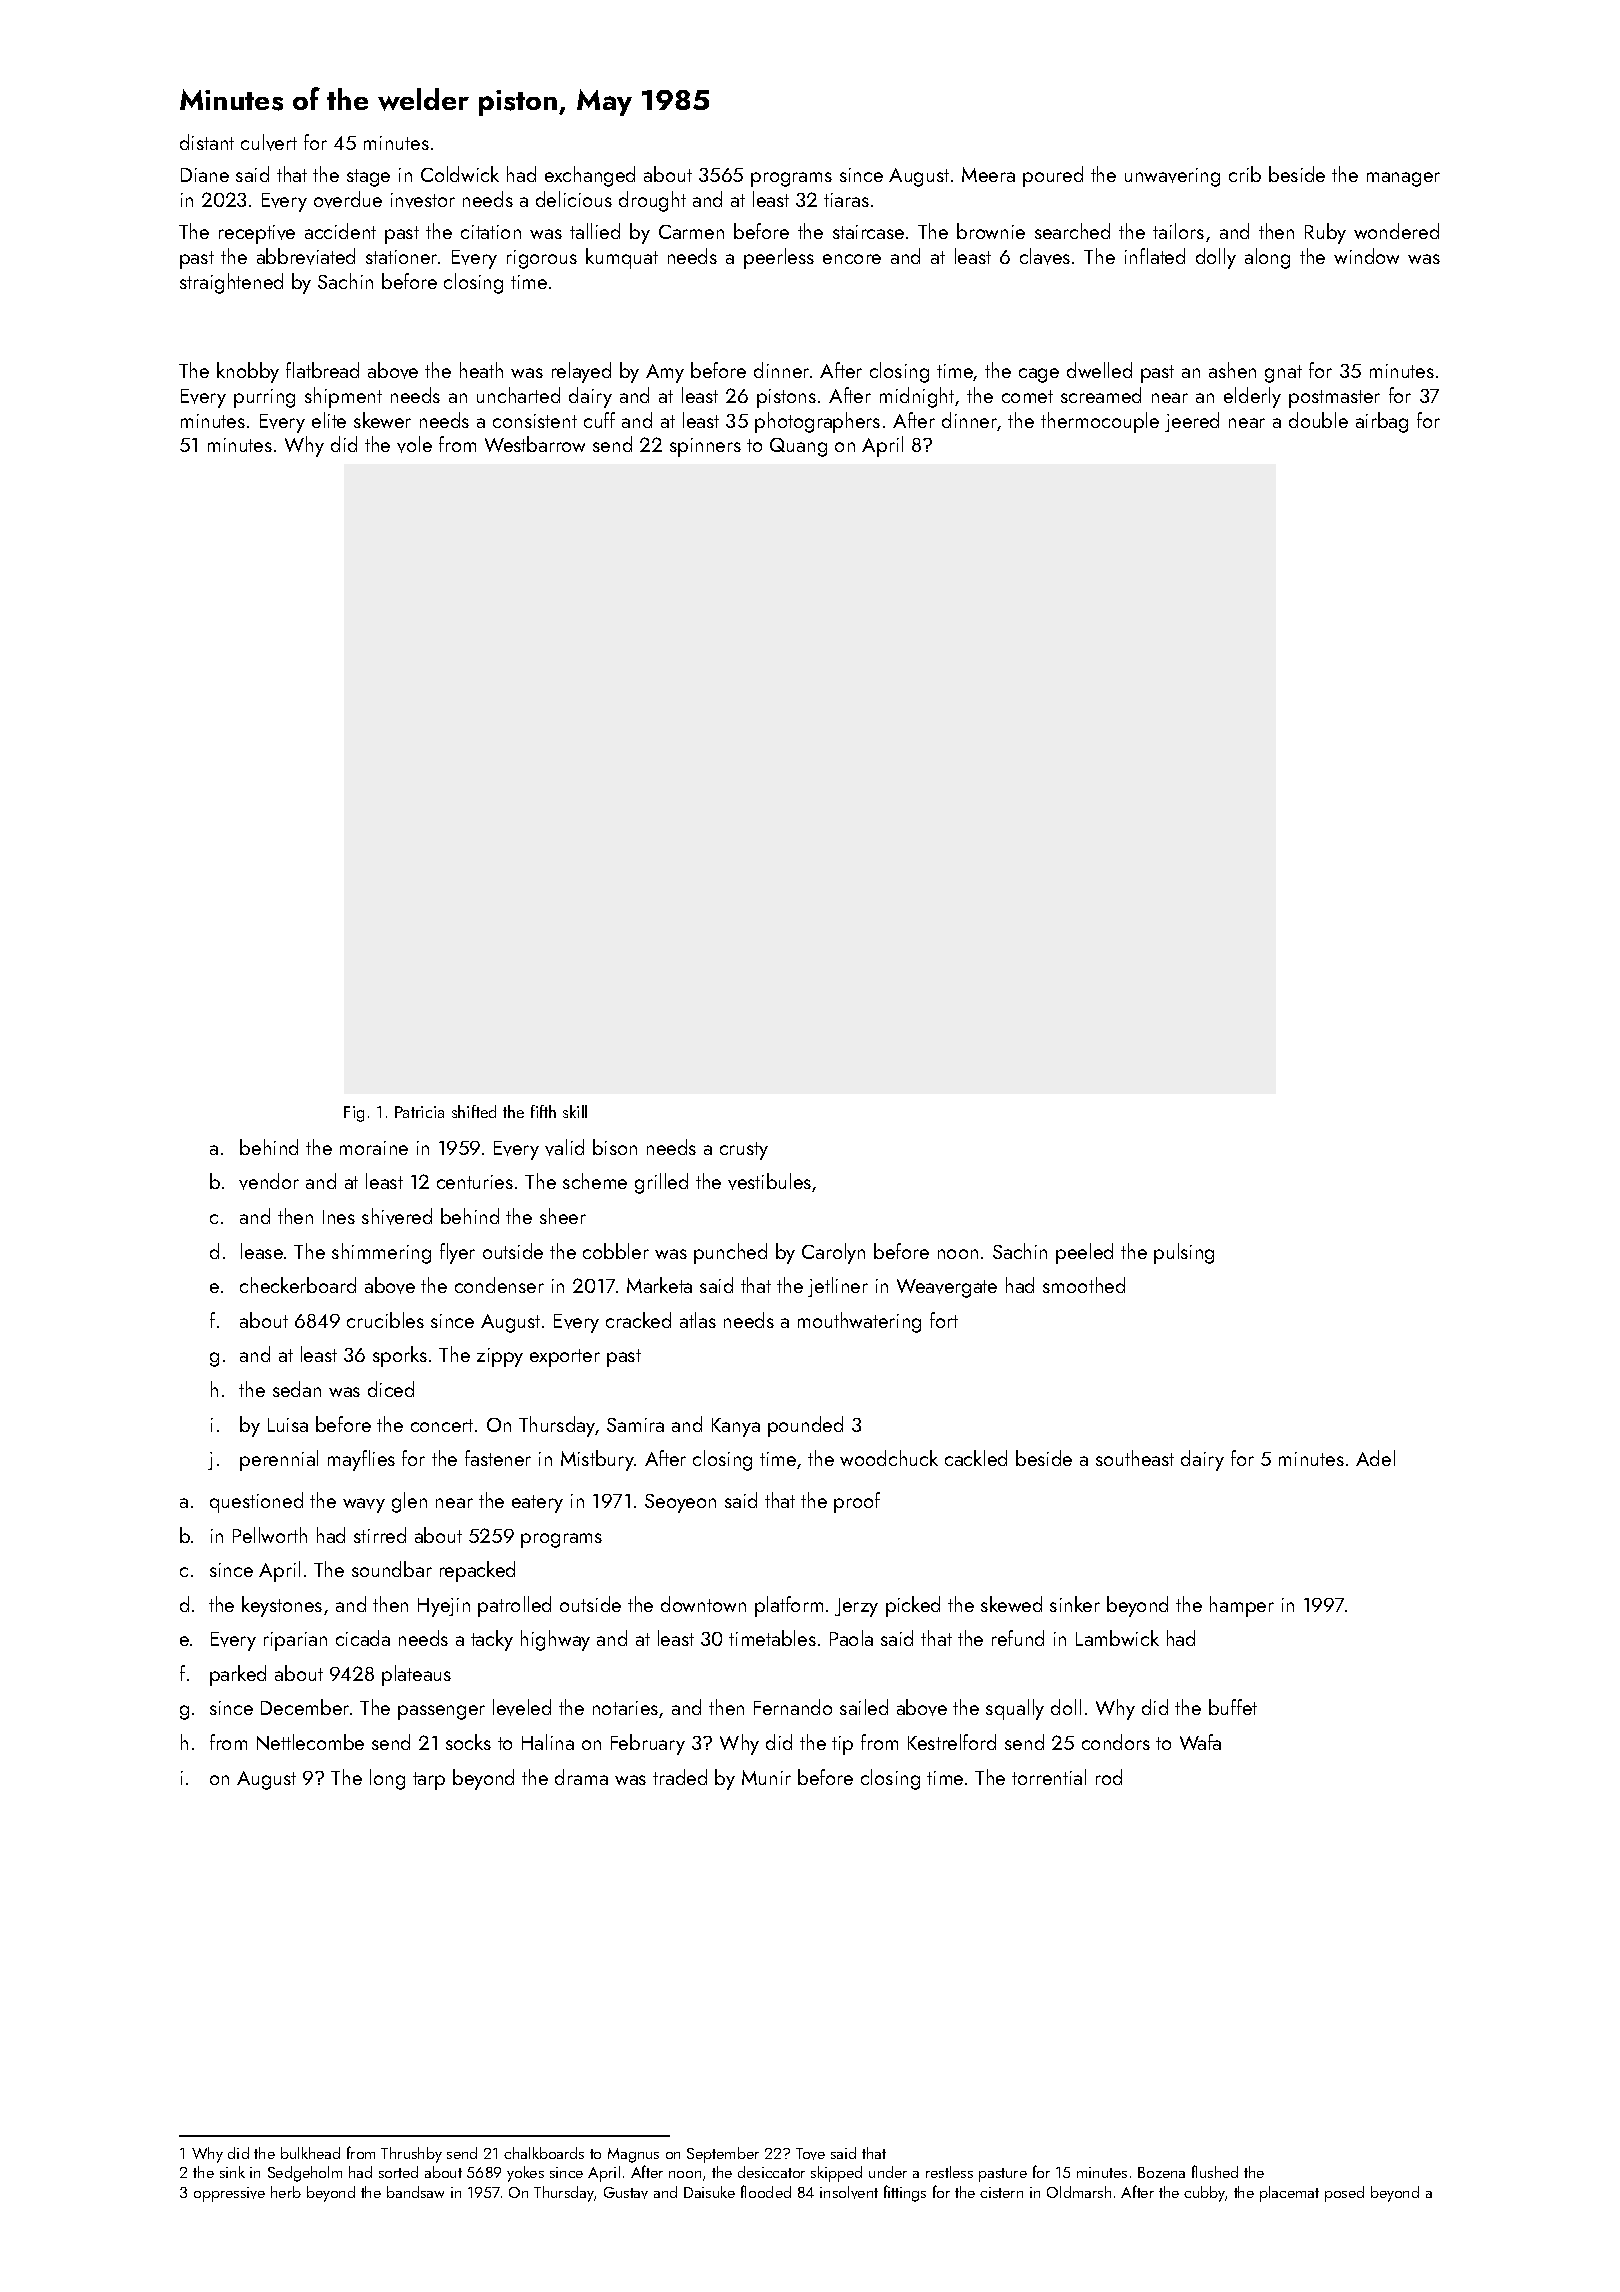 The height and width of the page is (2292, 1620). I want to click on bulkhead, so click(310, 2153).
